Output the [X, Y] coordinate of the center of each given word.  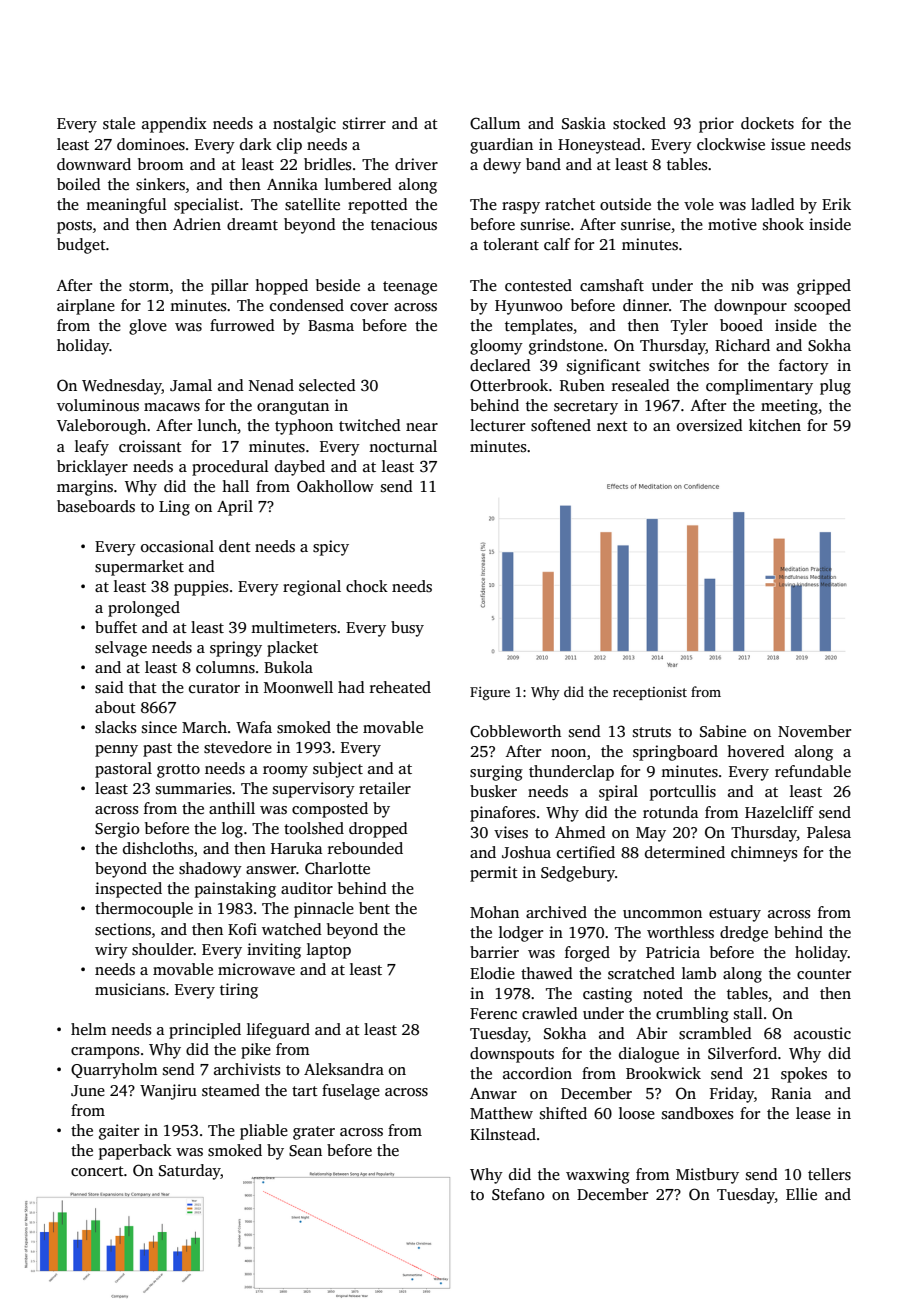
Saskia [584, 123]
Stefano [518, 1194]
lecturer [497, 425]
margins [85, 488]
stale [119, 123]
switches [679, 365]
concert [97, 1171]
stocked [639, 123]
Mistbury [707, 1176]
